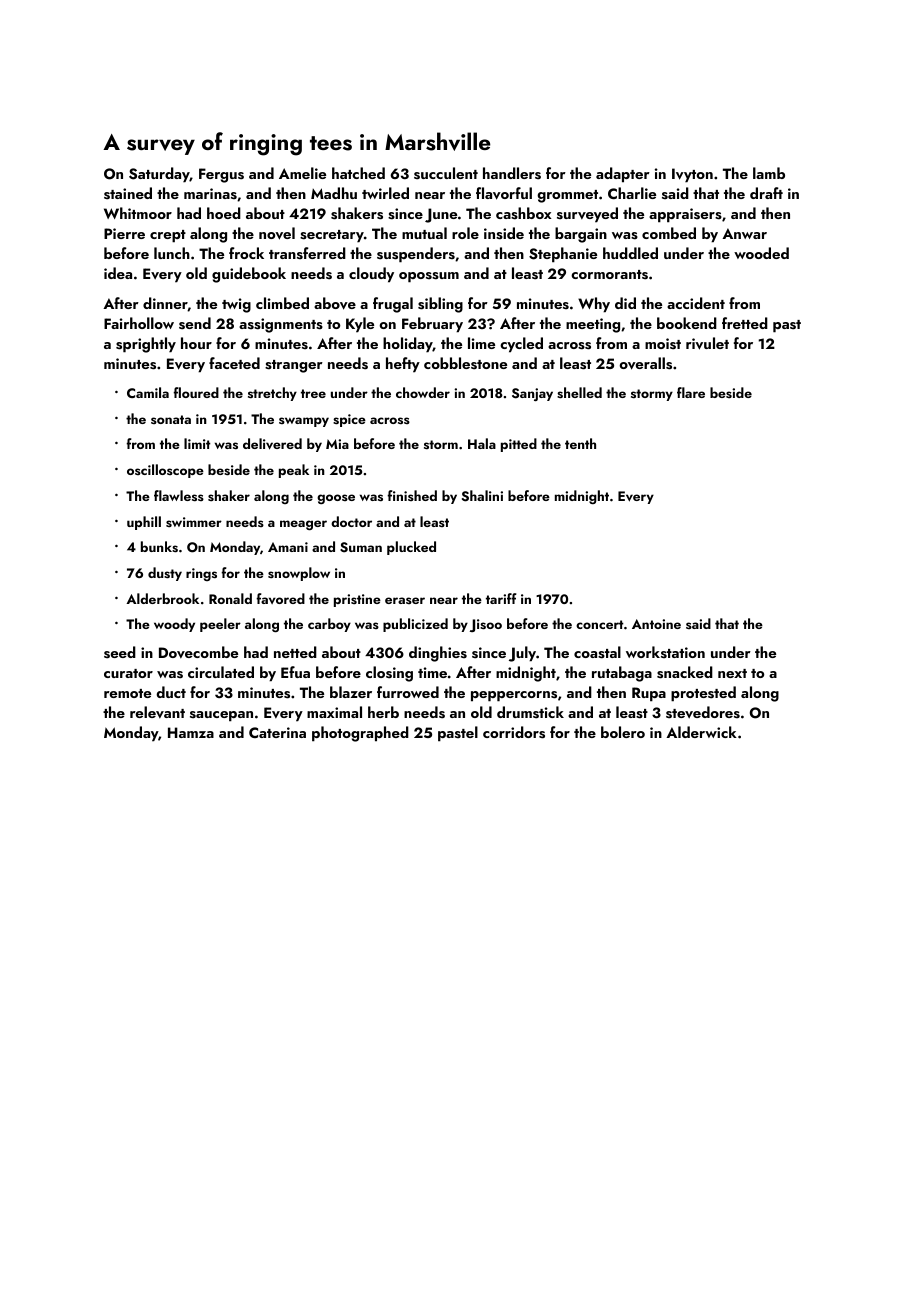 The width and height of the screenshot is (908, 1316). I want to click on suspenders, so click(416, 255).
